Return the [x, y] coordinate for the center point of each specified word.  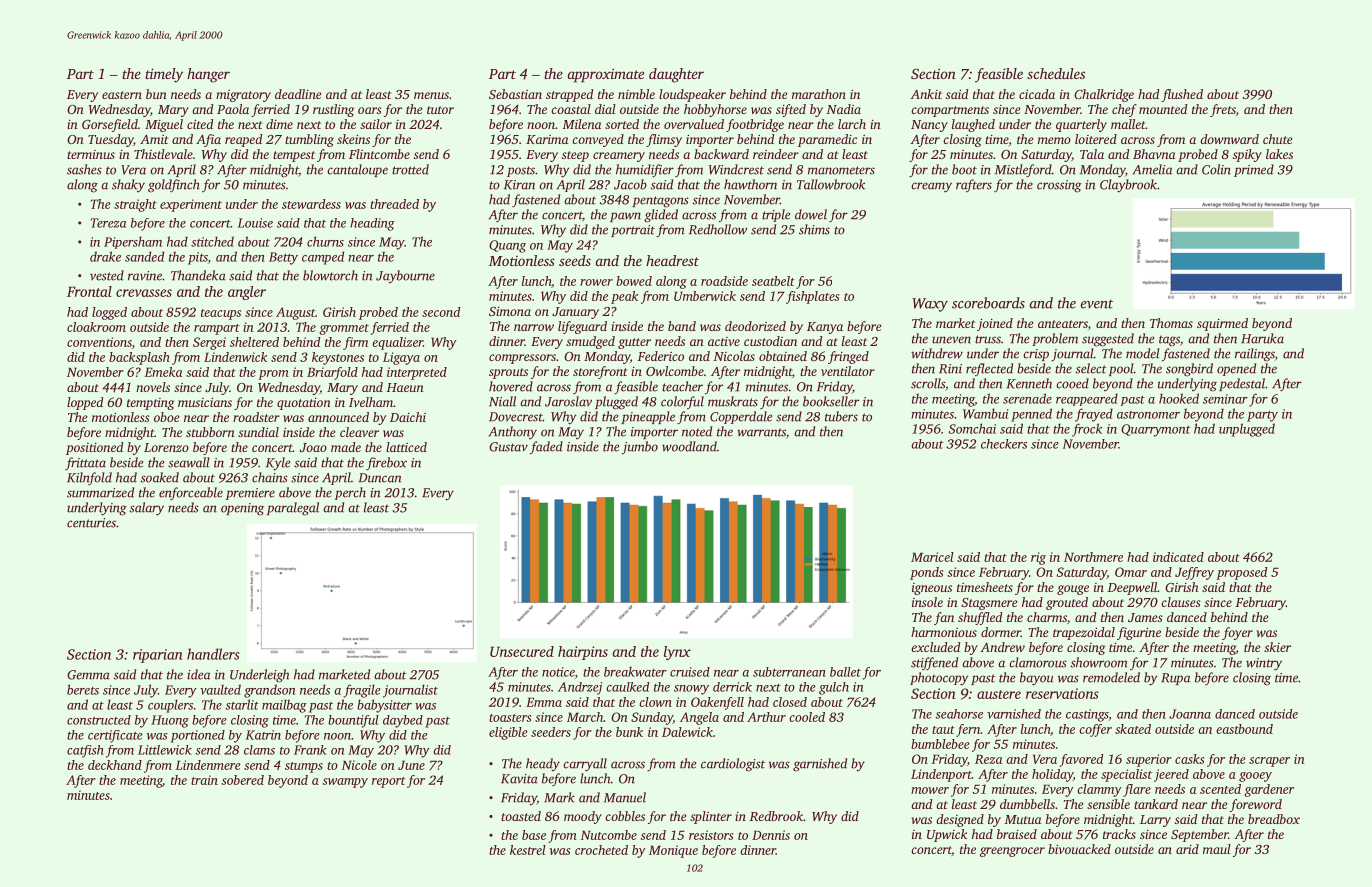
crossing [1059, 186]
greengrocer [1012, 852]
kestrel [528, 850]
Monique [673, 851]
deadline [298, 94]
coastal [571, 109]
